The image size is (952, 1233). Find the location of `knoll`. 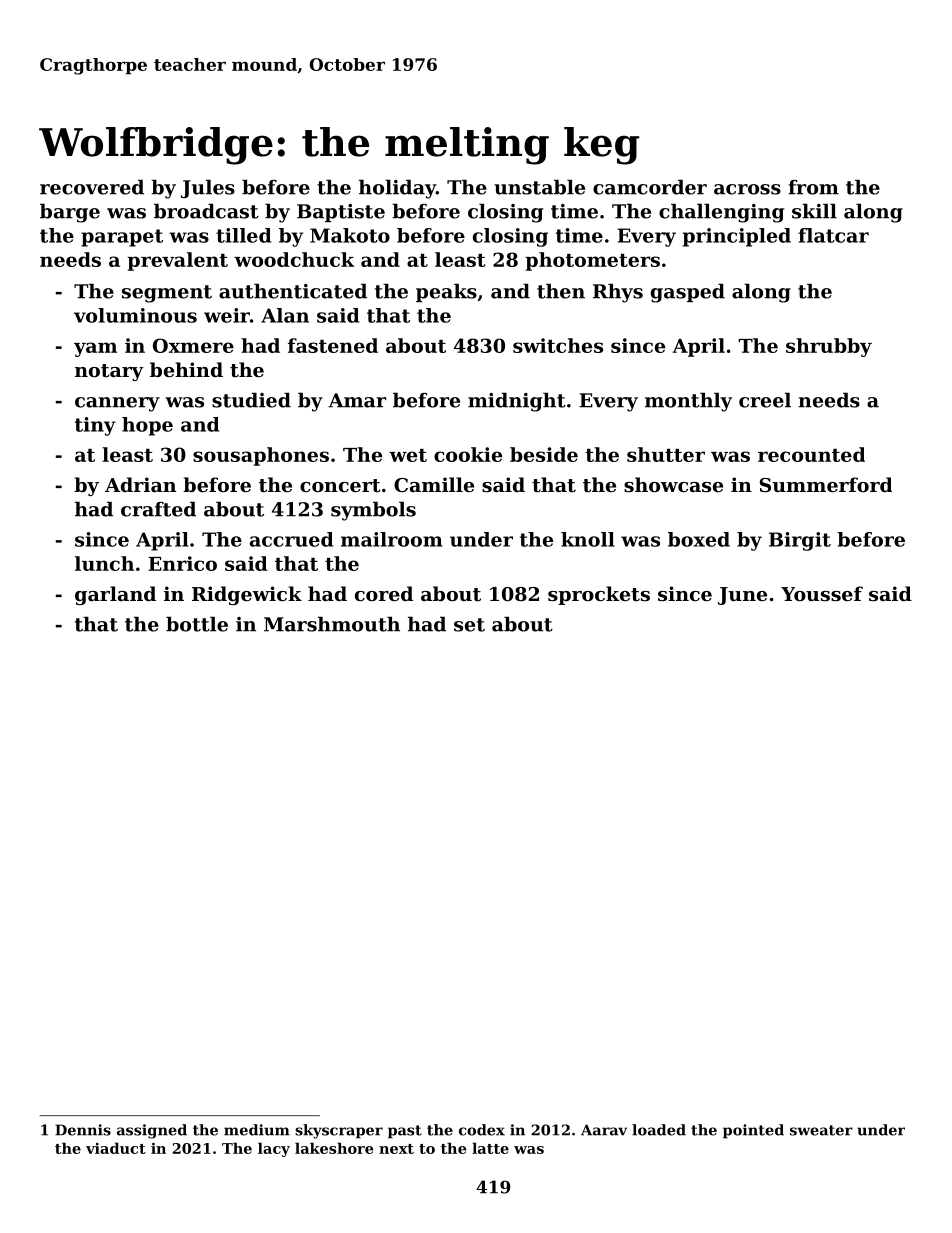

knoll is located at coordinates (588, 539).
